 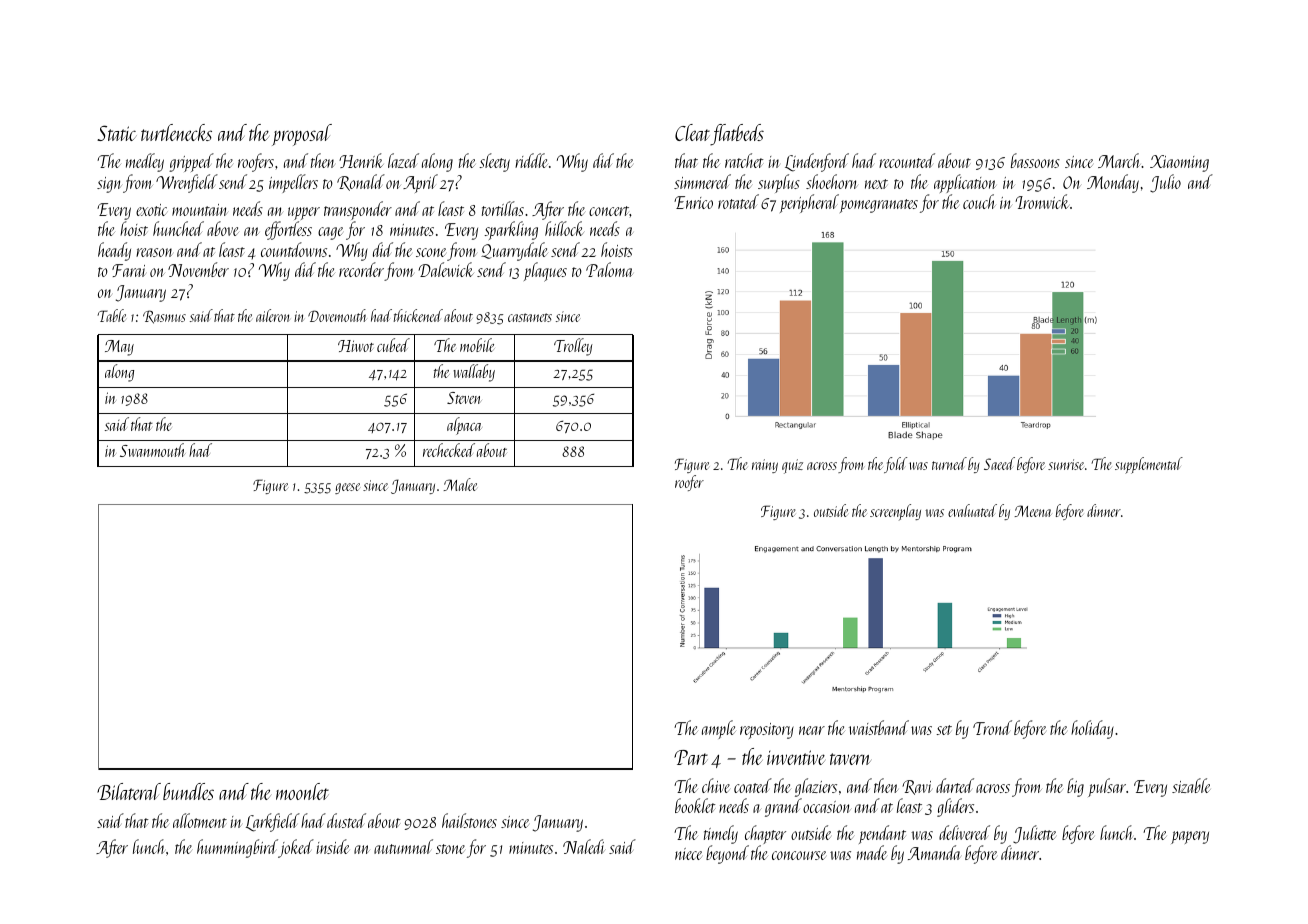 I want to click on geese, so click(x=347, y=488).
